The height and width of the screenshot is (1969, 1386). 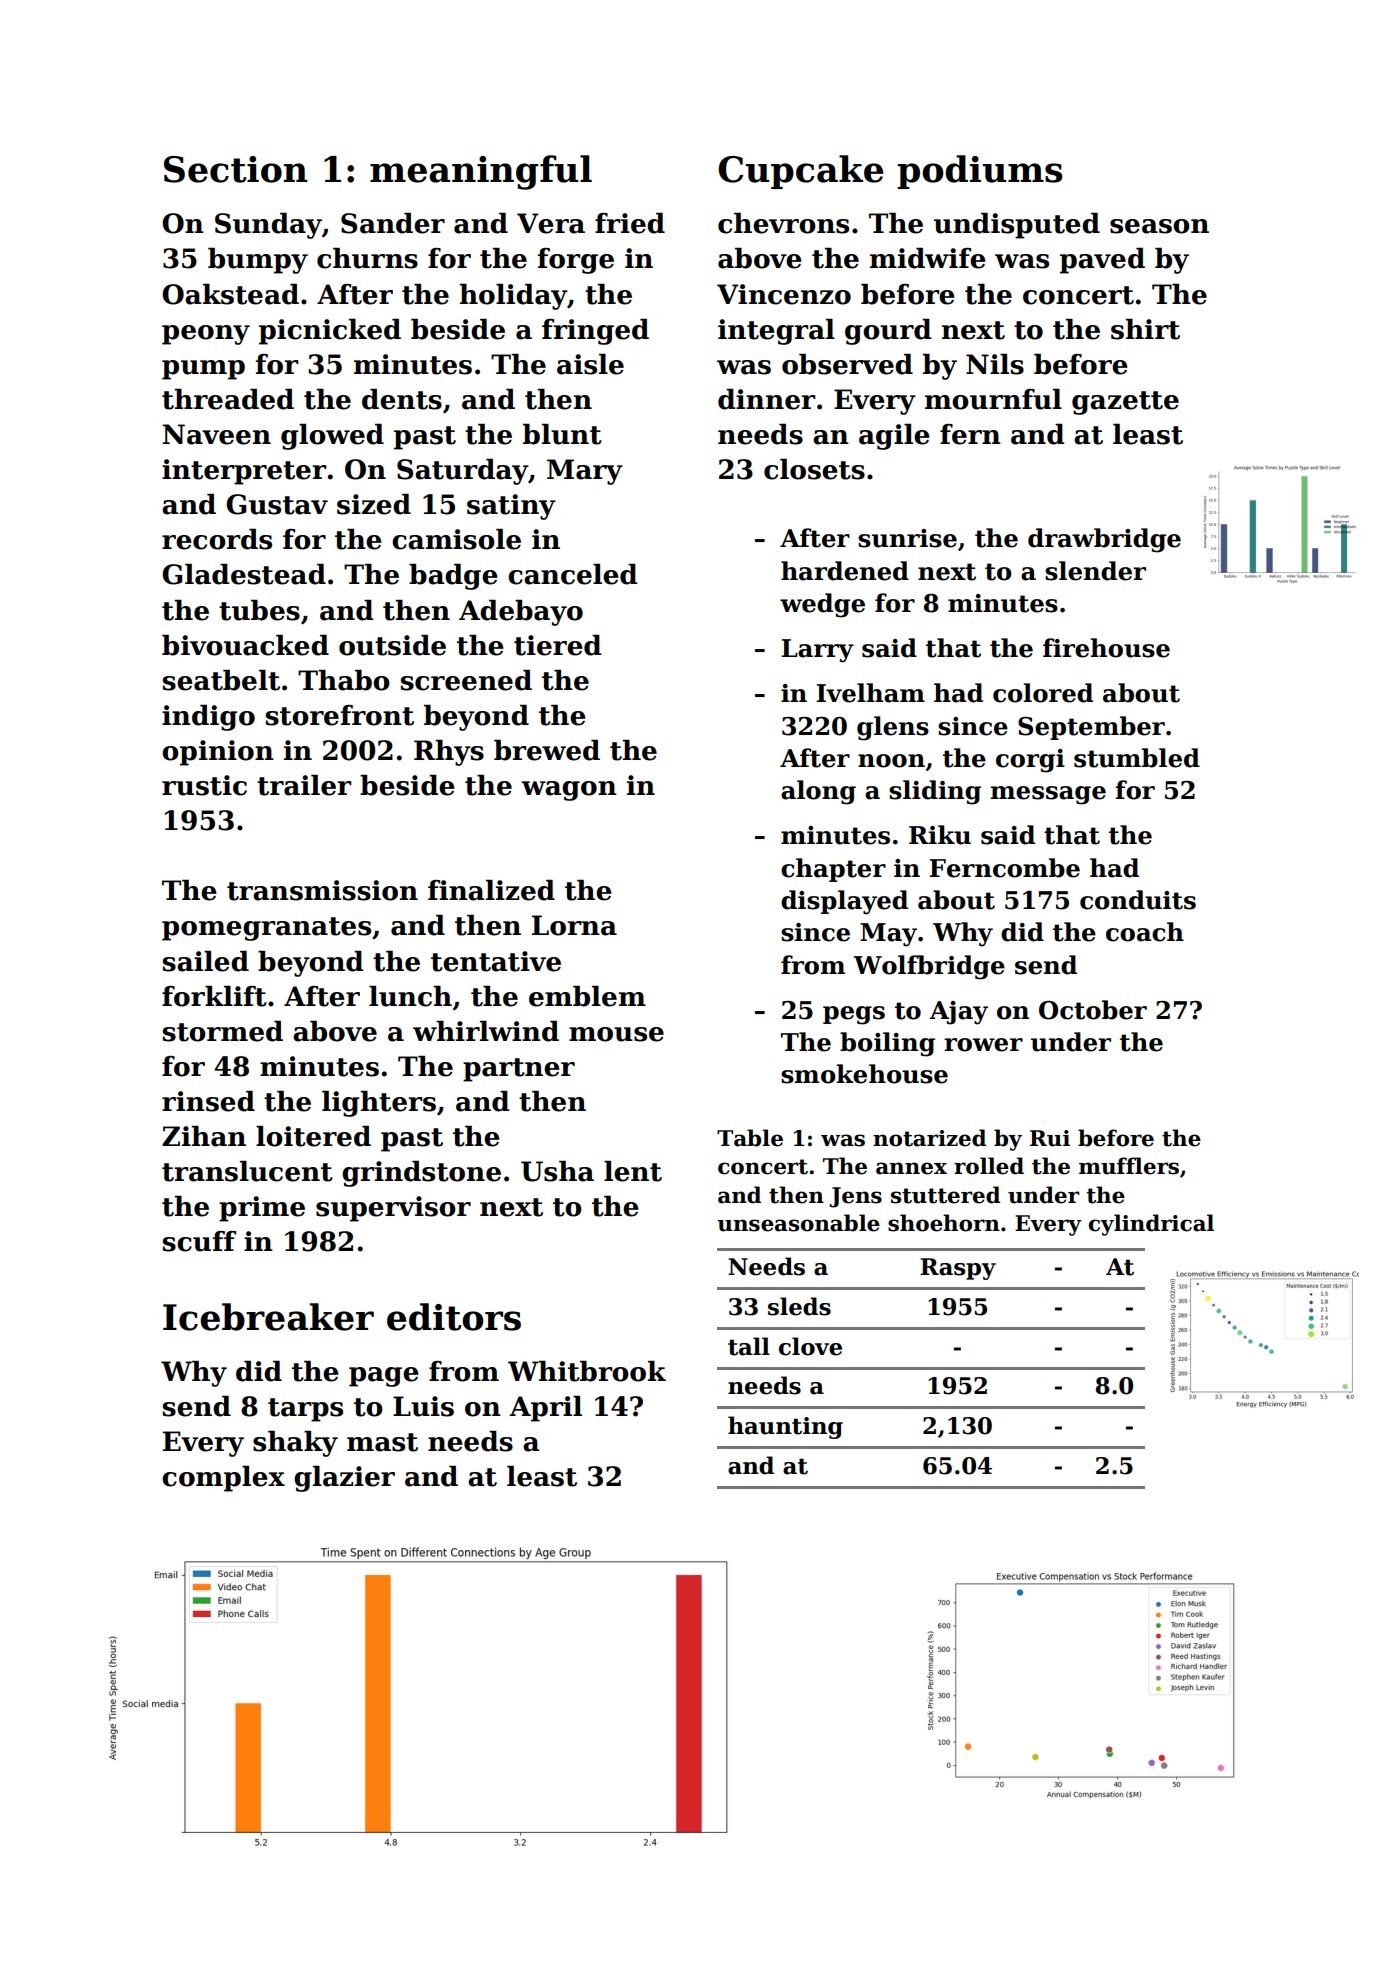 I want to click on mouse, so click(x=616, y=1034).
